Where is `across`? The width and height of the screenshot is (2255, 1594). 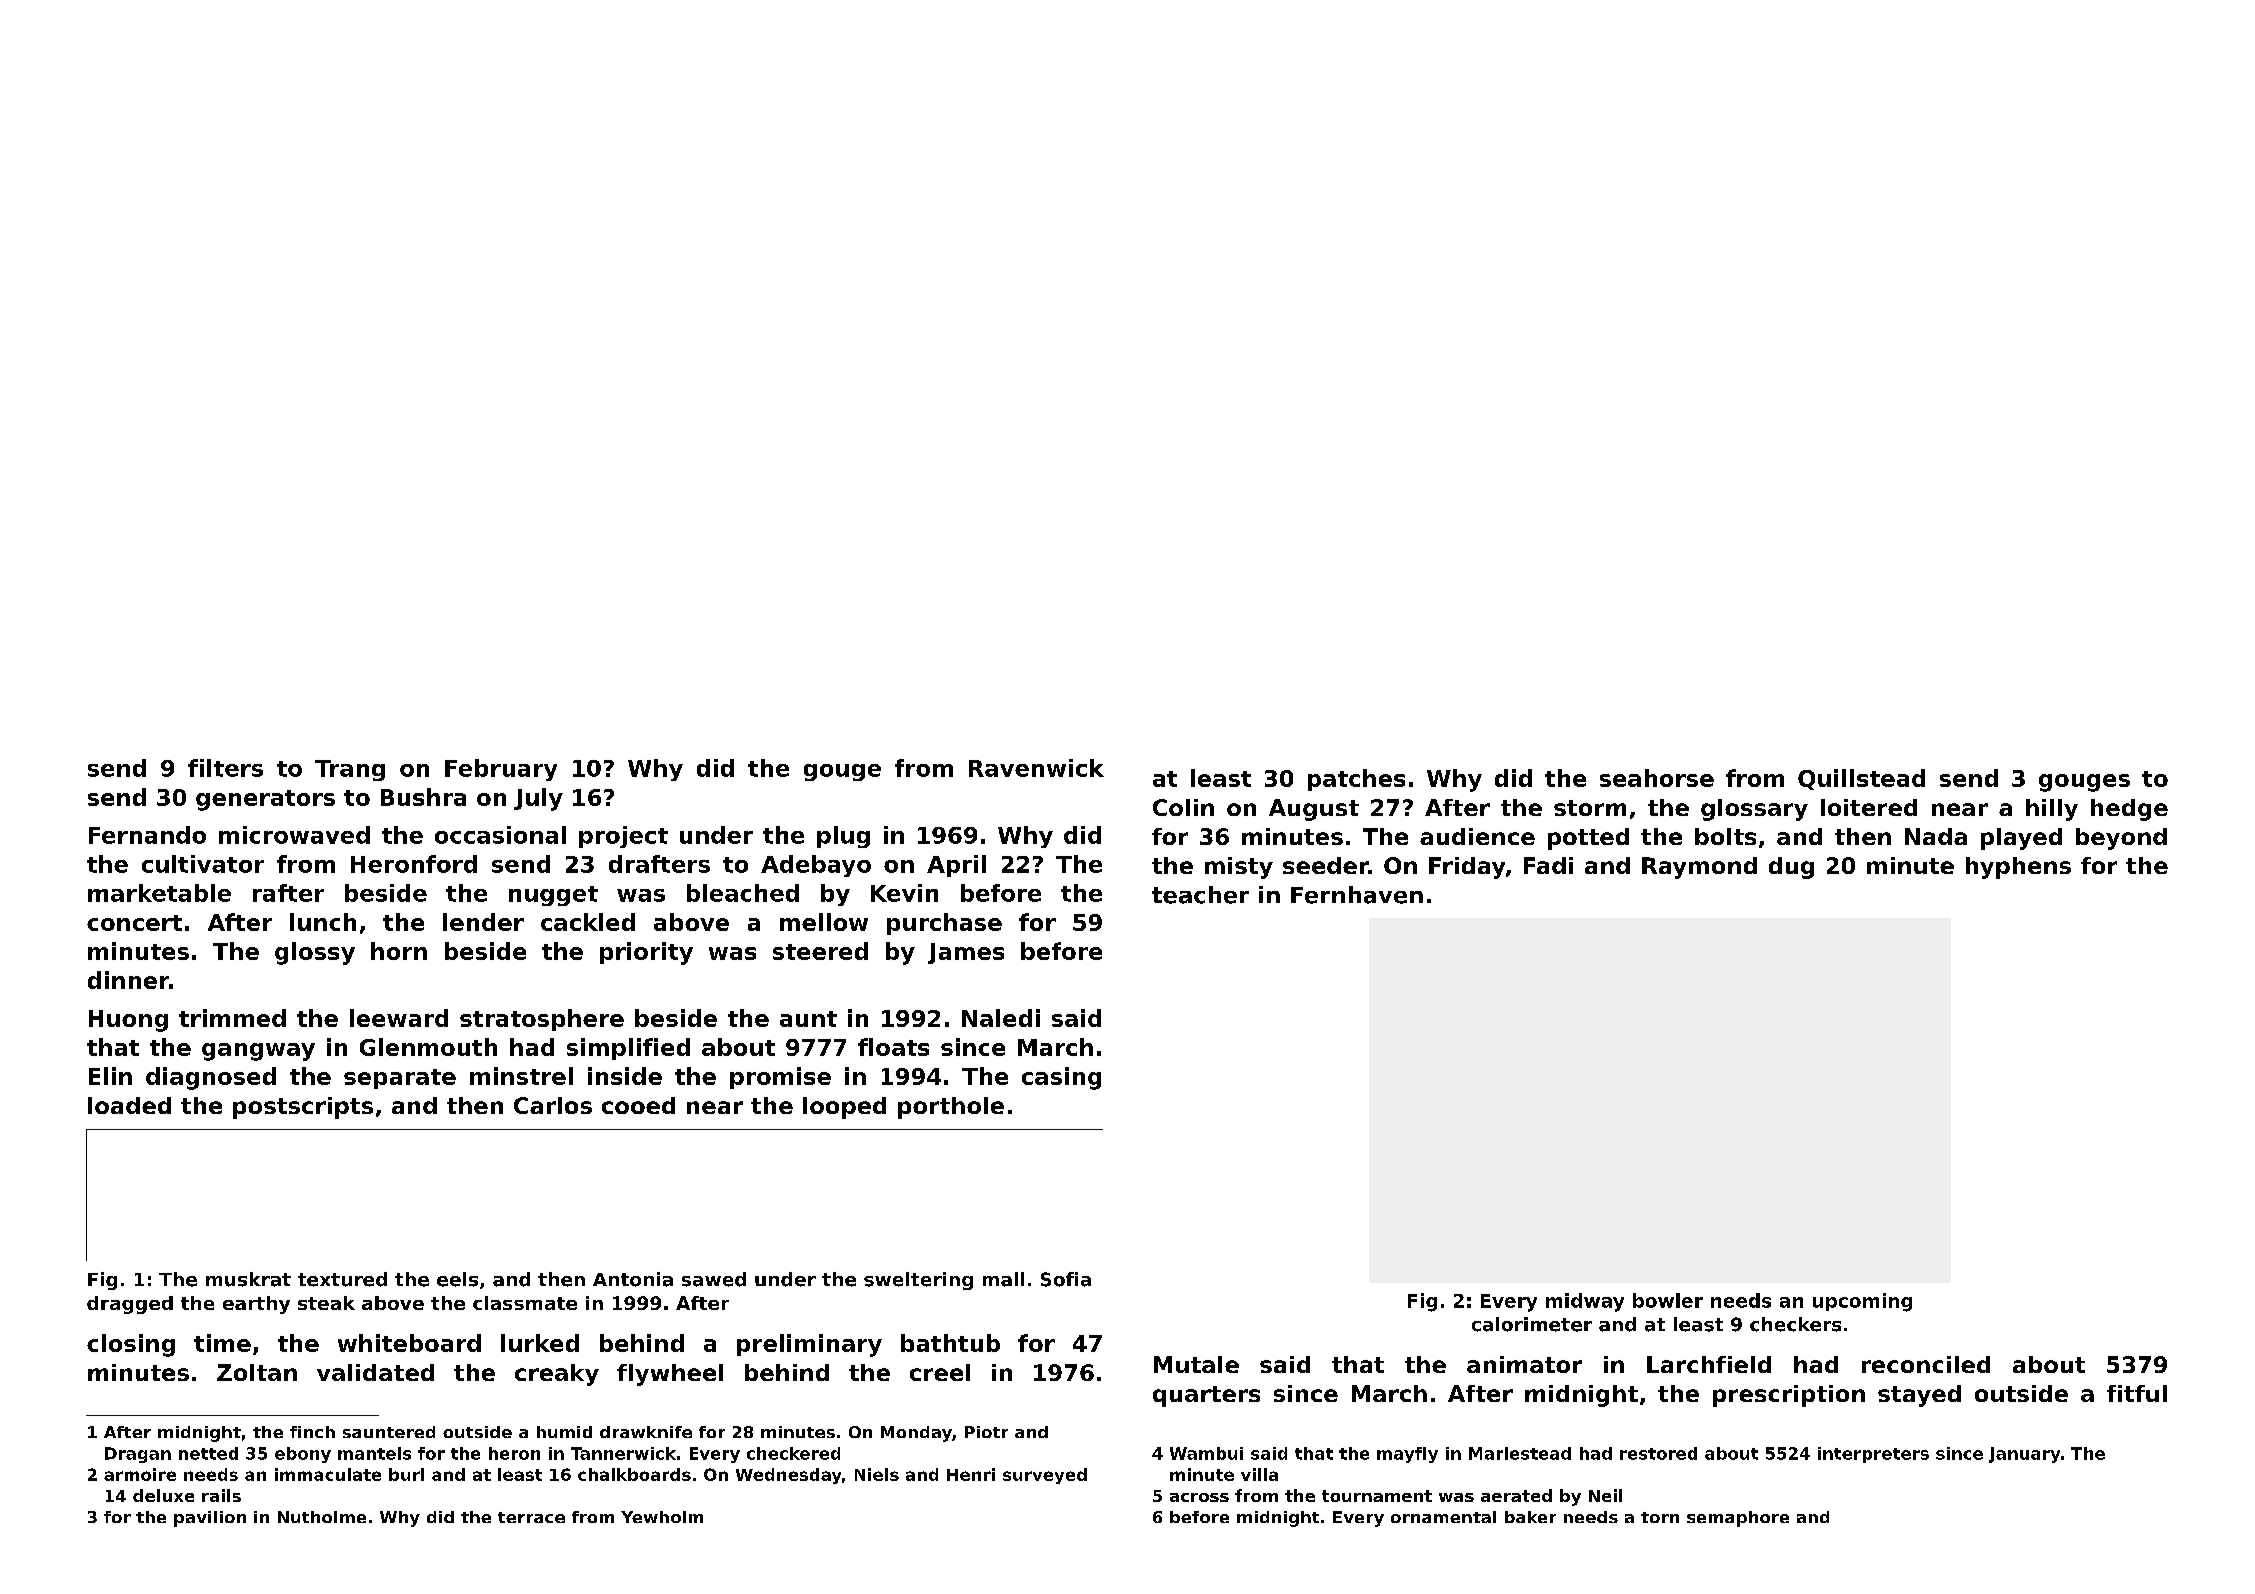
across is located at coordinates (1199, 1497).
